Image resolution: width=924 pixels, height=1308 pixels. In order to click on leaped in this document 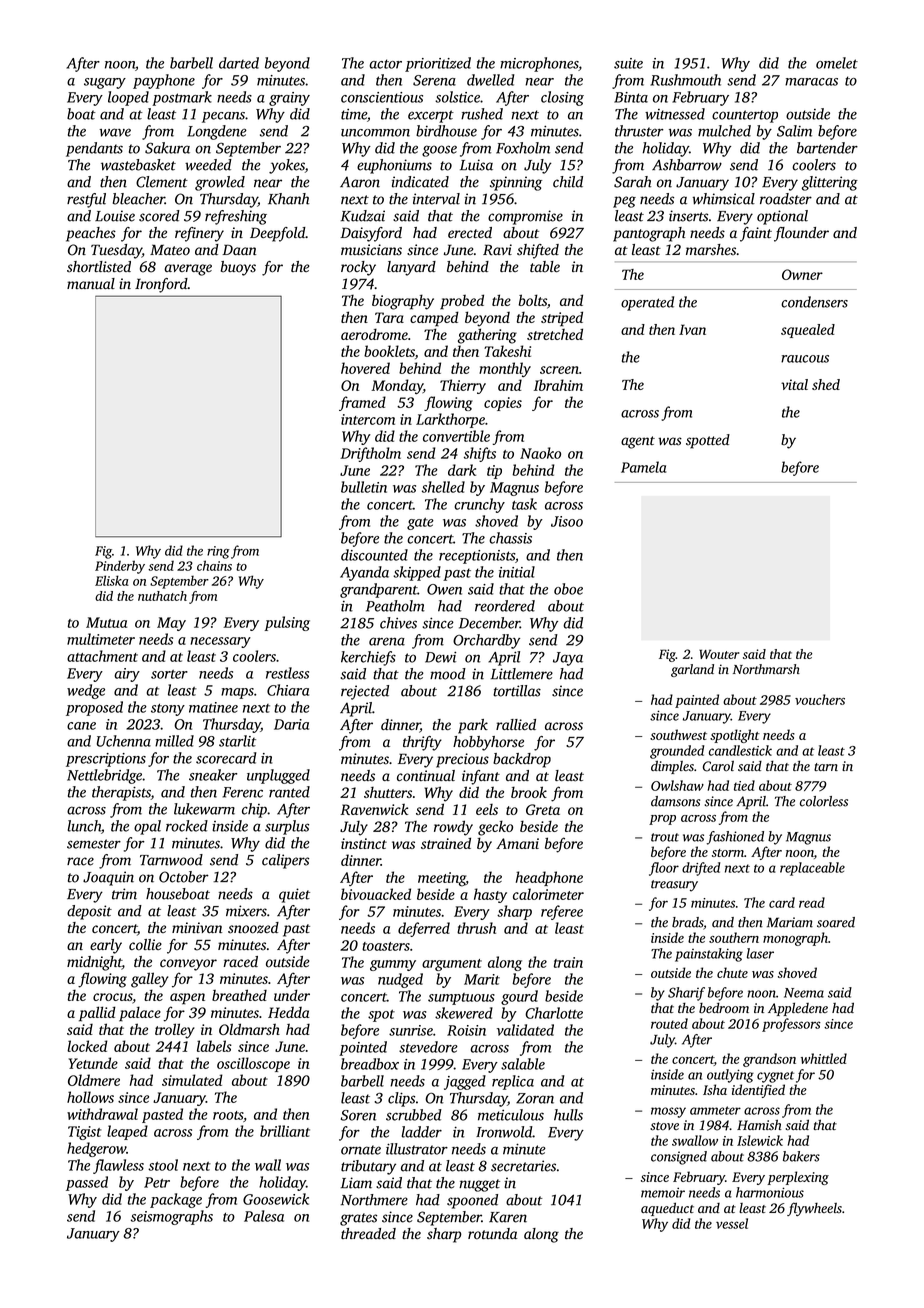, I will do `click(127, 1132)`.
